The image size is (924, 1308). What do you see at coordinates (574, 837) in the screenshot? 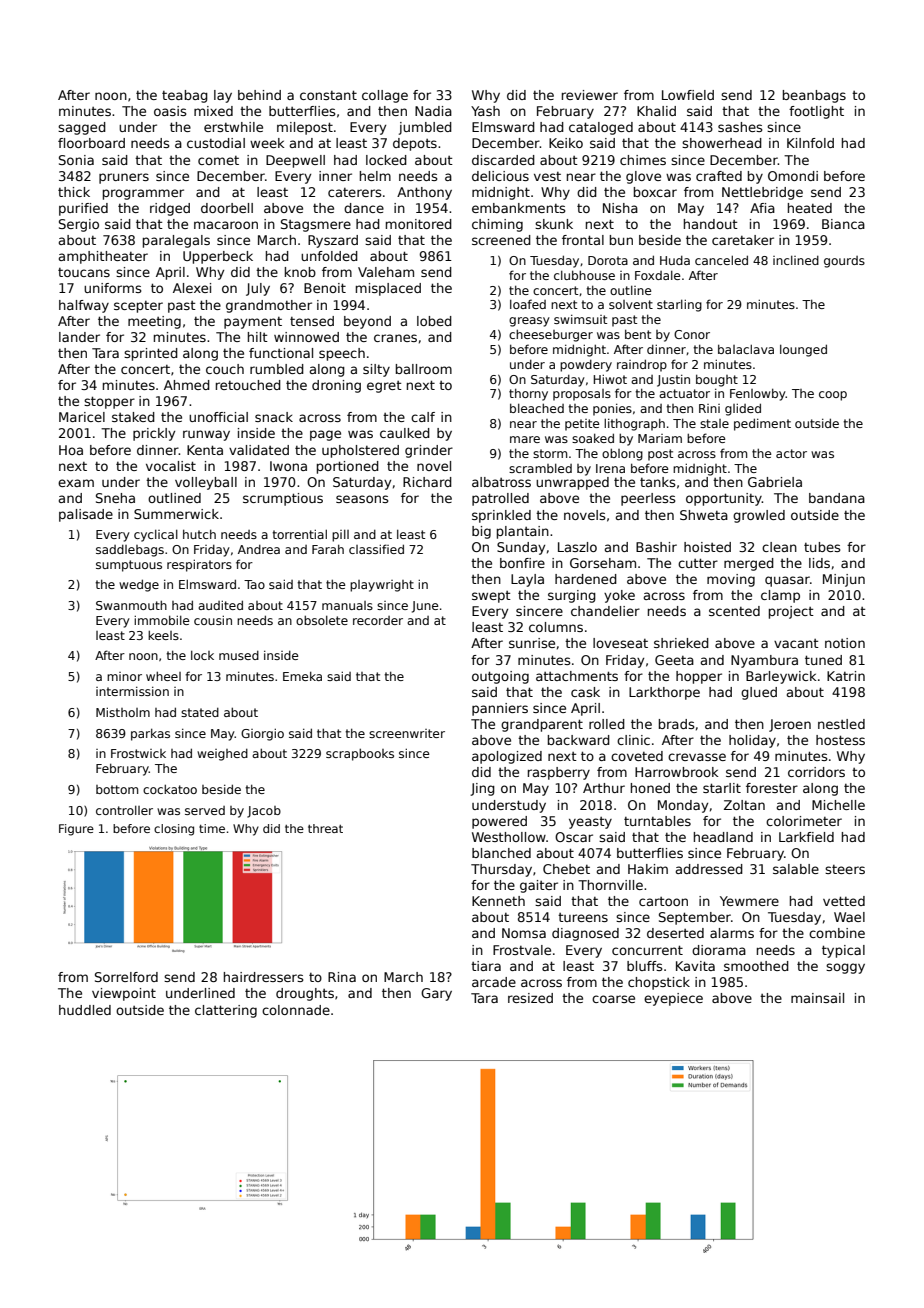
I see `Oscar` at bounding box center [574, 837].
